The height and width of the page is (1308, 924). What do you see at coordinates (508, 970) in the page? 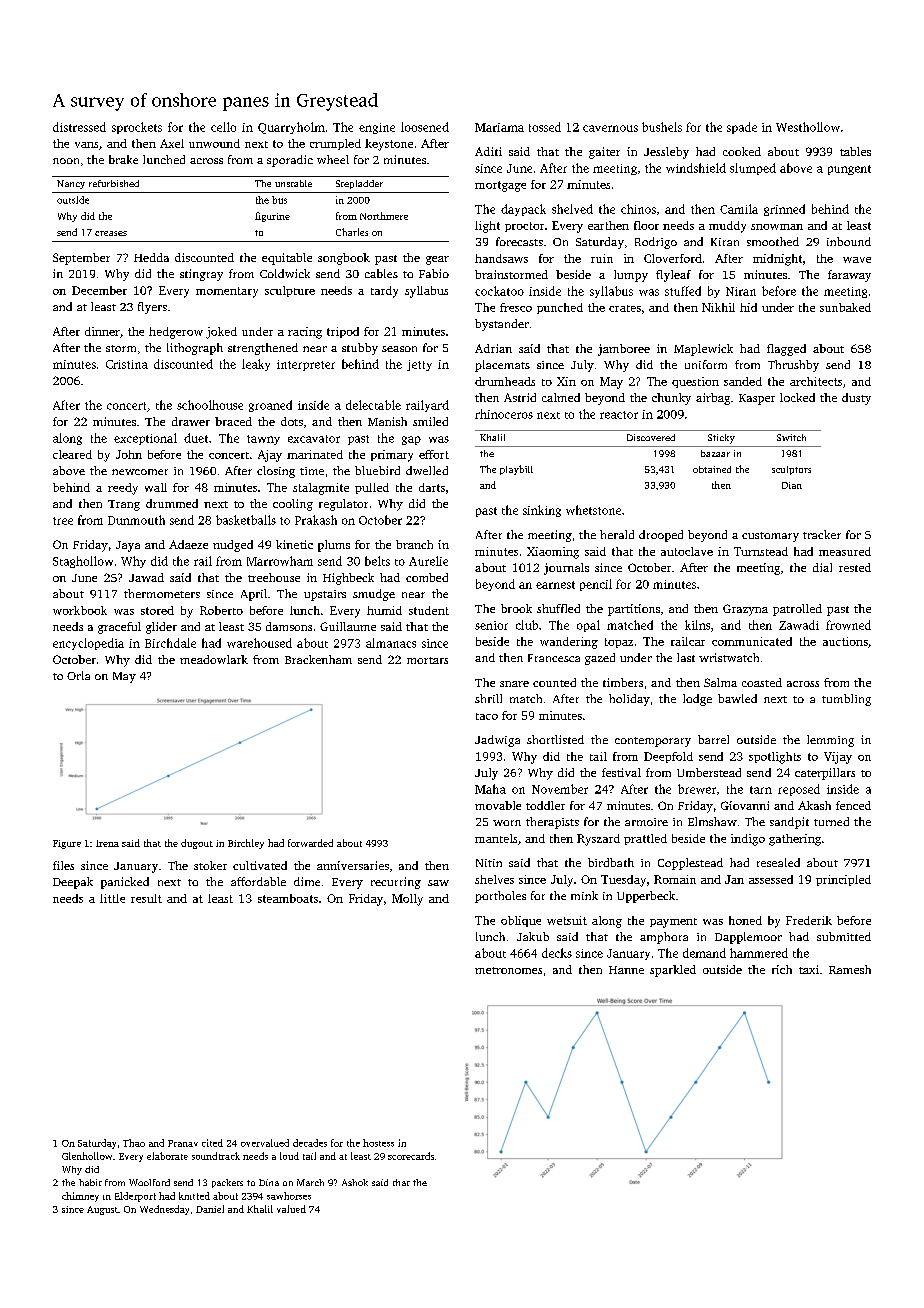
I see `metronomes` at bounding box center [508, 970].
